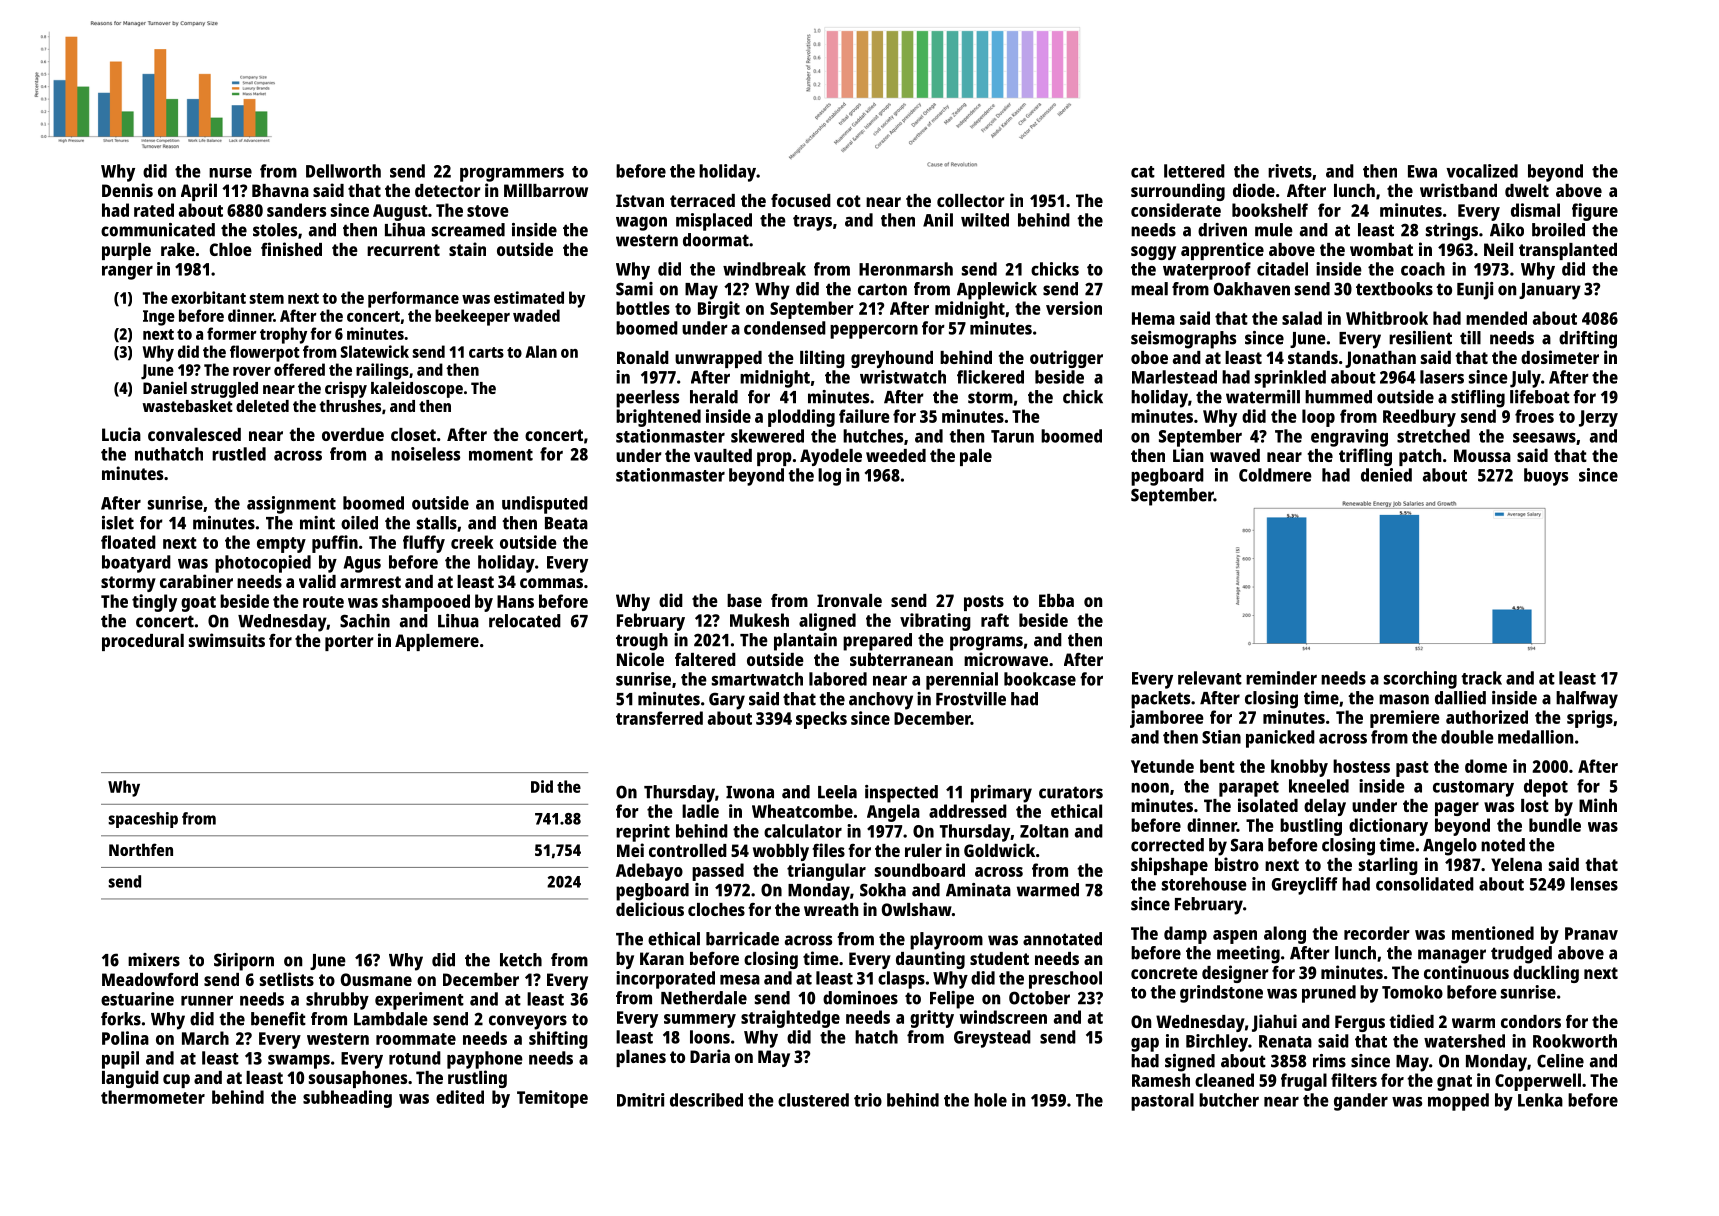  What do you see at coordinates (1361, 1102) in the page?
I see `gander` at bounding box center [1361, 1102].
